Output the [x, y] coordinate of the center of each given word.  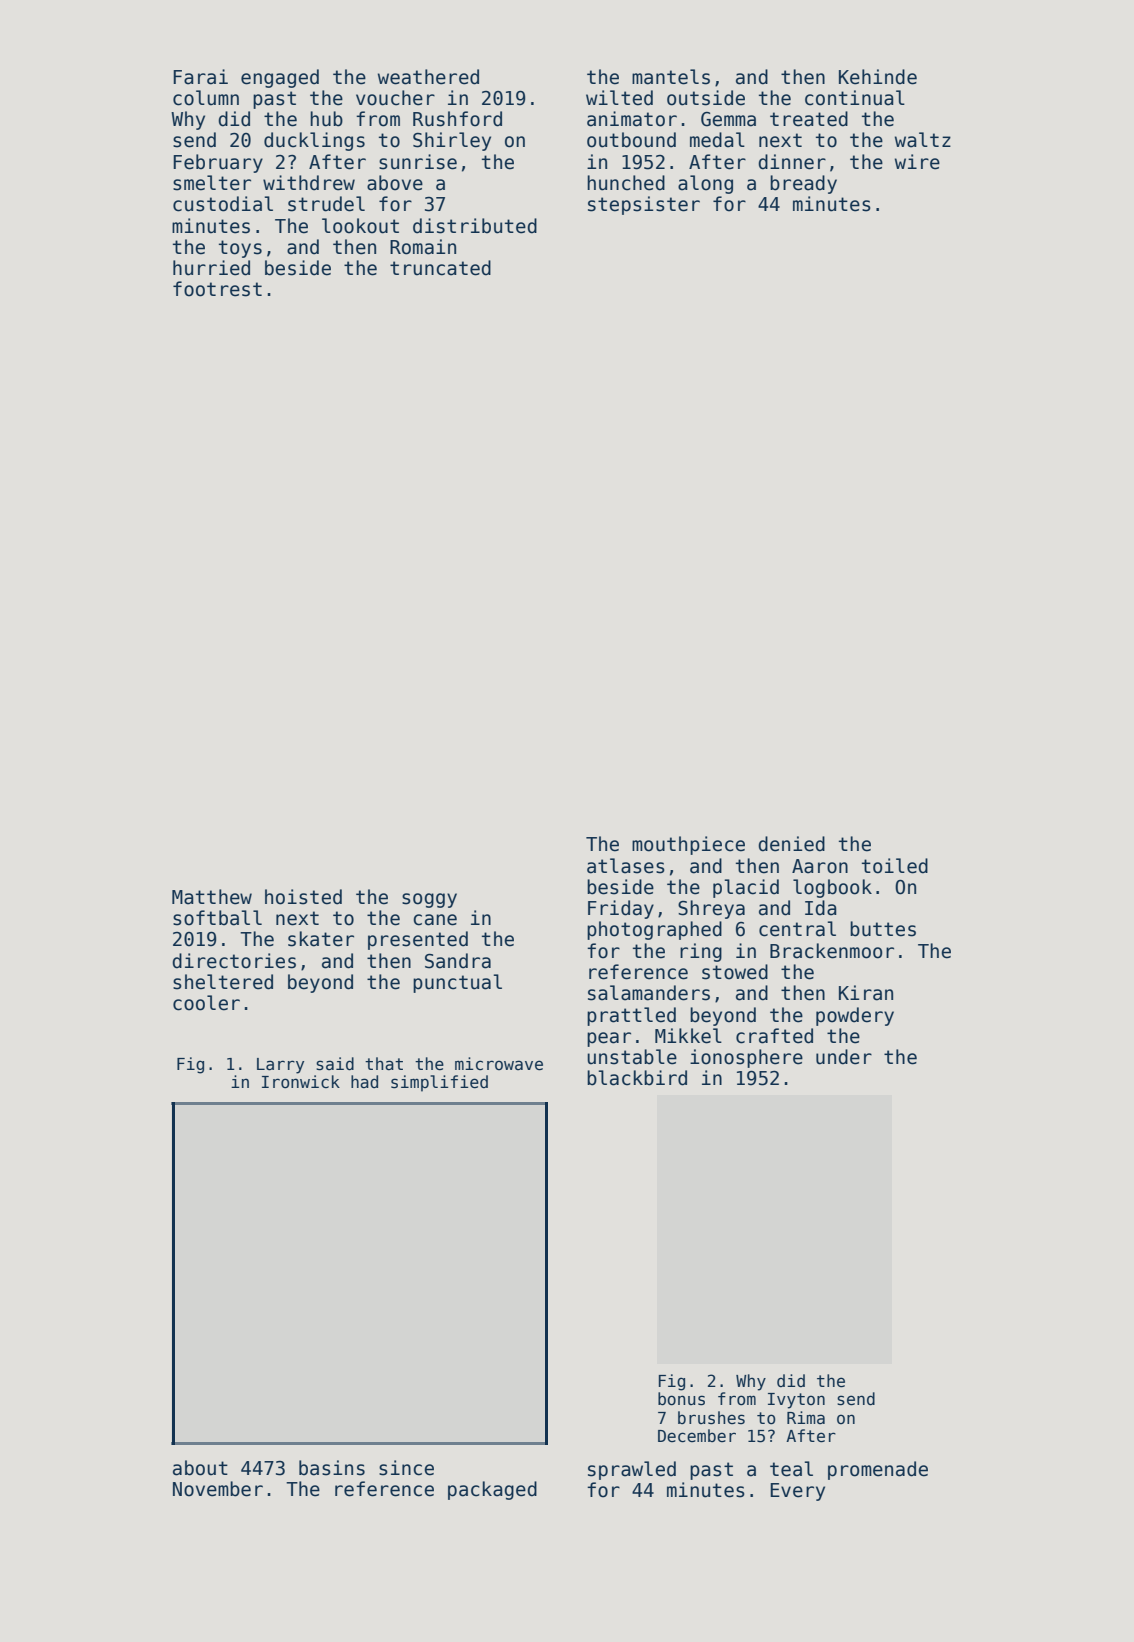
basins [332, 1468]
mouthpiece [688, 845]
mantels [671, 77]
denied [791, 844]
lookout [360, 226]
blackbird [637, 1078]
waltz [923, 140]
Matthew [212, 897]
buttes [883, 929]
